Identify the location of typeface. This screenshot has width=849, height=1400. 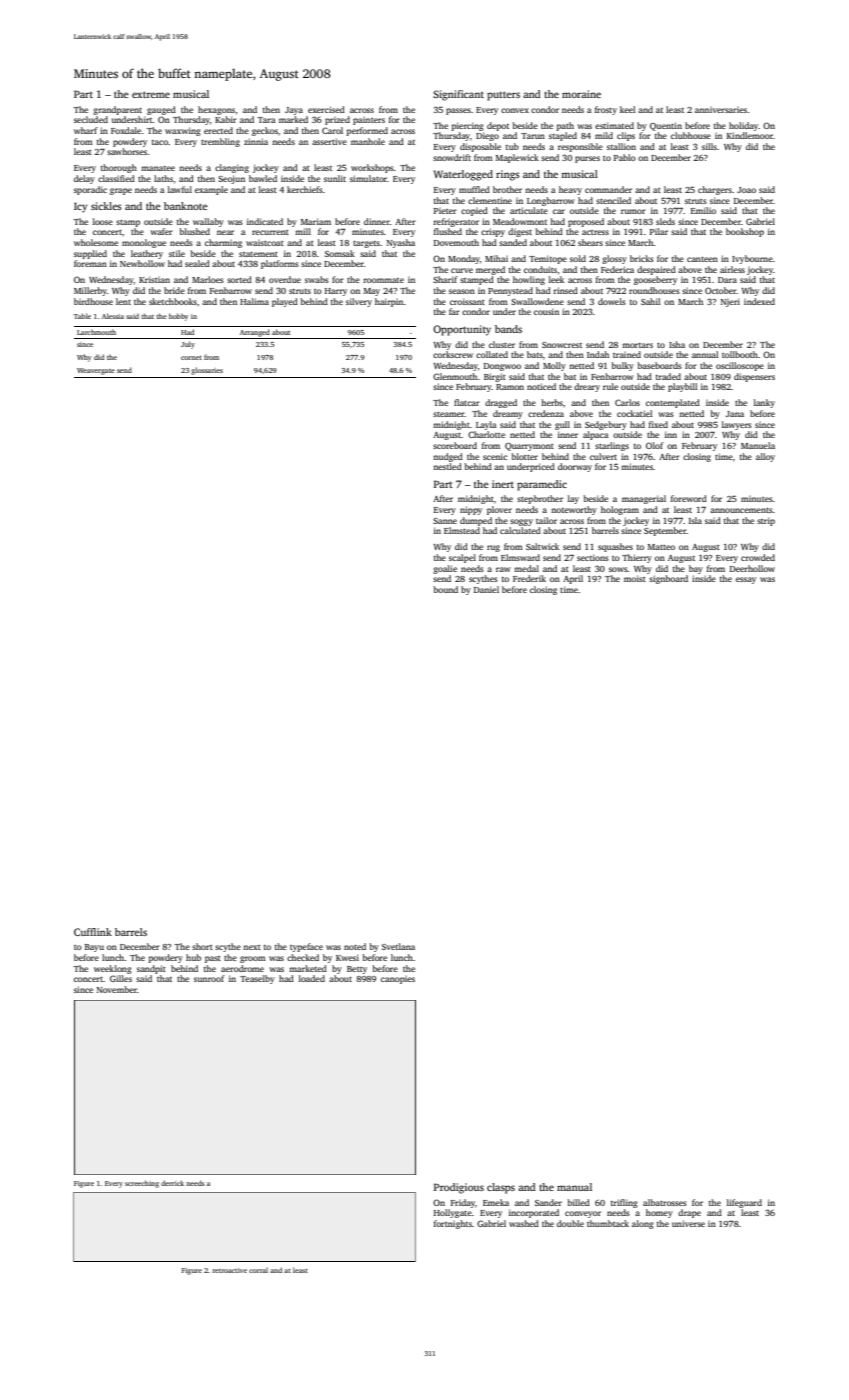
(306, 947).
